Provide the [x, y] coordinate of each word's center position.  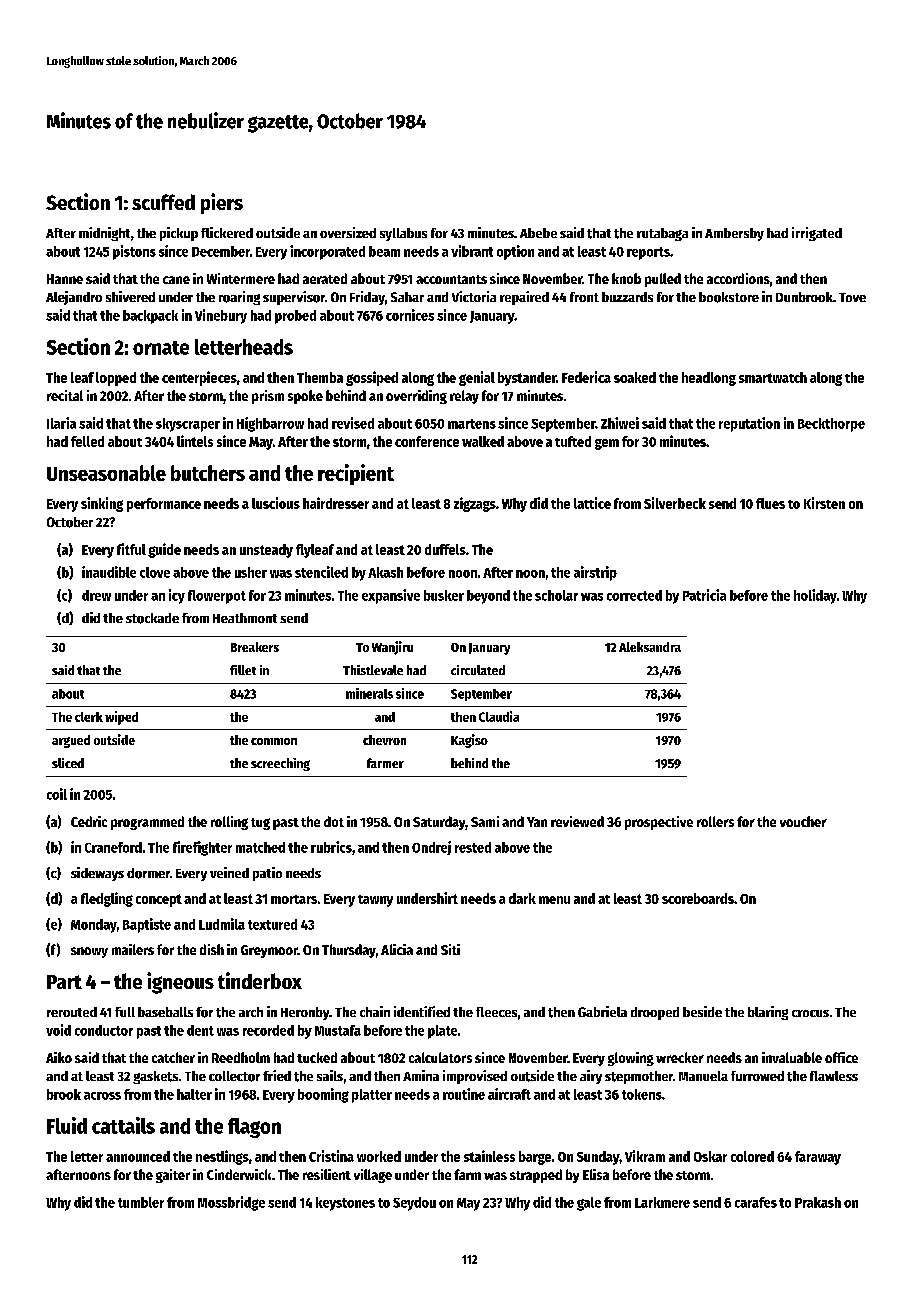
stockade [152, 618]
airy [591, 1077]
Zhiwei [620, 423]
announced [138, 1156]
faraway [818, 1158]
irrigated [817, 234]
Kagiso [469, 741]
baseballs [165, 1012]
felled [87, 441]
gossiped [372, 378]
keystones [345, 1204]
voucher [803, 821]
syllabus [403, 234]
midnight [104, 234]
